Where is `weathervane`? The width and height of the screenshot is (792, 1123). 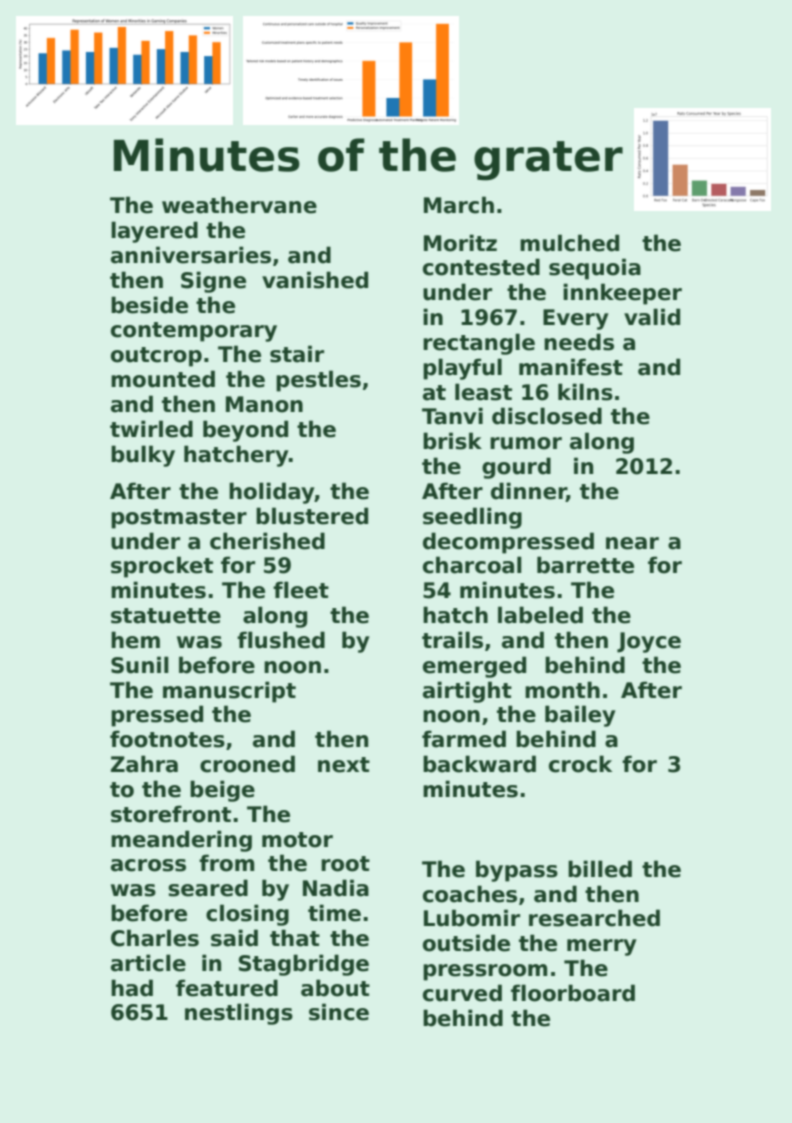 weathervane is located at coordinates (239, 205).
